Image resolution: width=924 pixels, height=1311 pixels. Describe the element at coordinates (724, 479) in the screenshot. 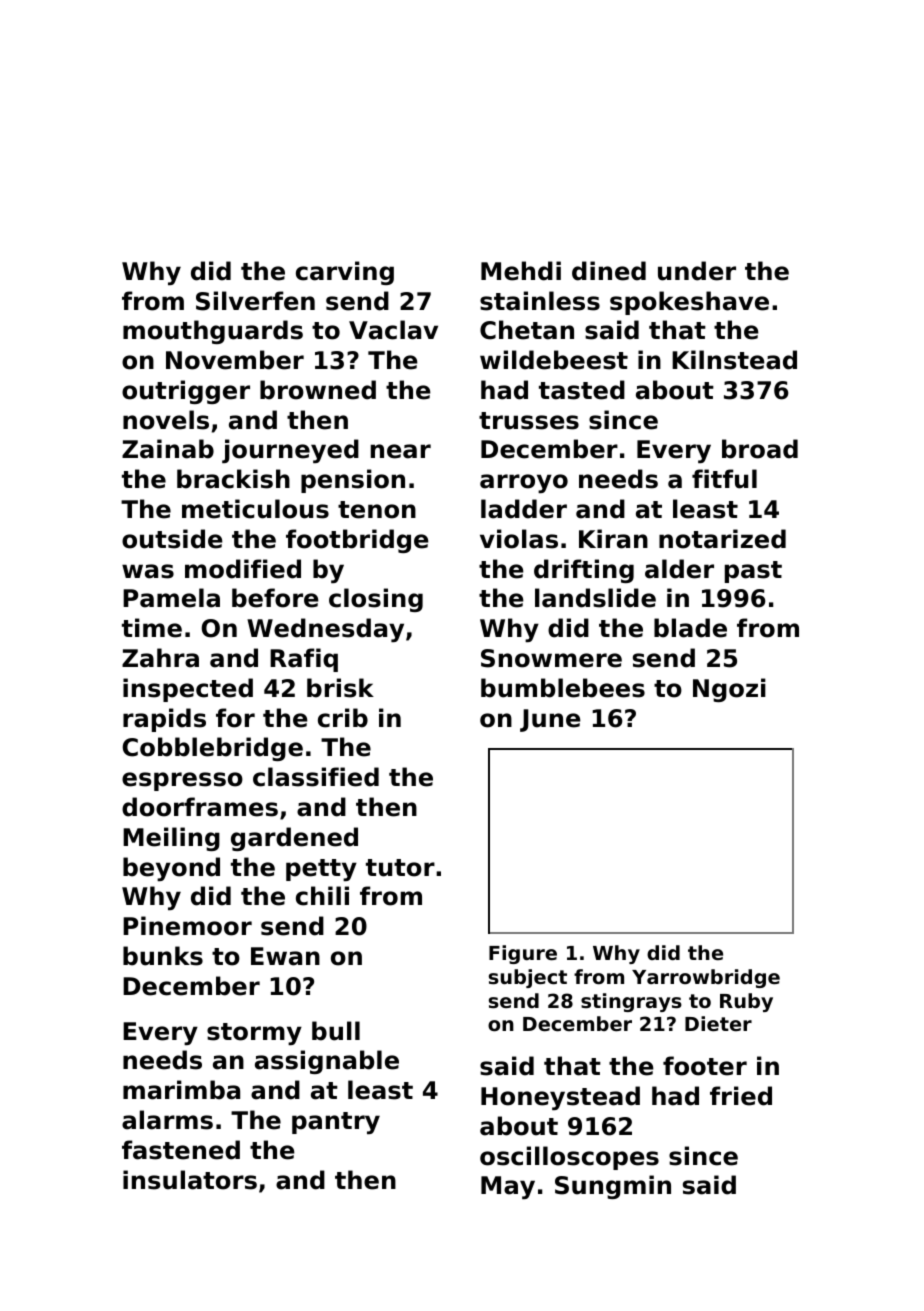

I see `fitful` at that location.
